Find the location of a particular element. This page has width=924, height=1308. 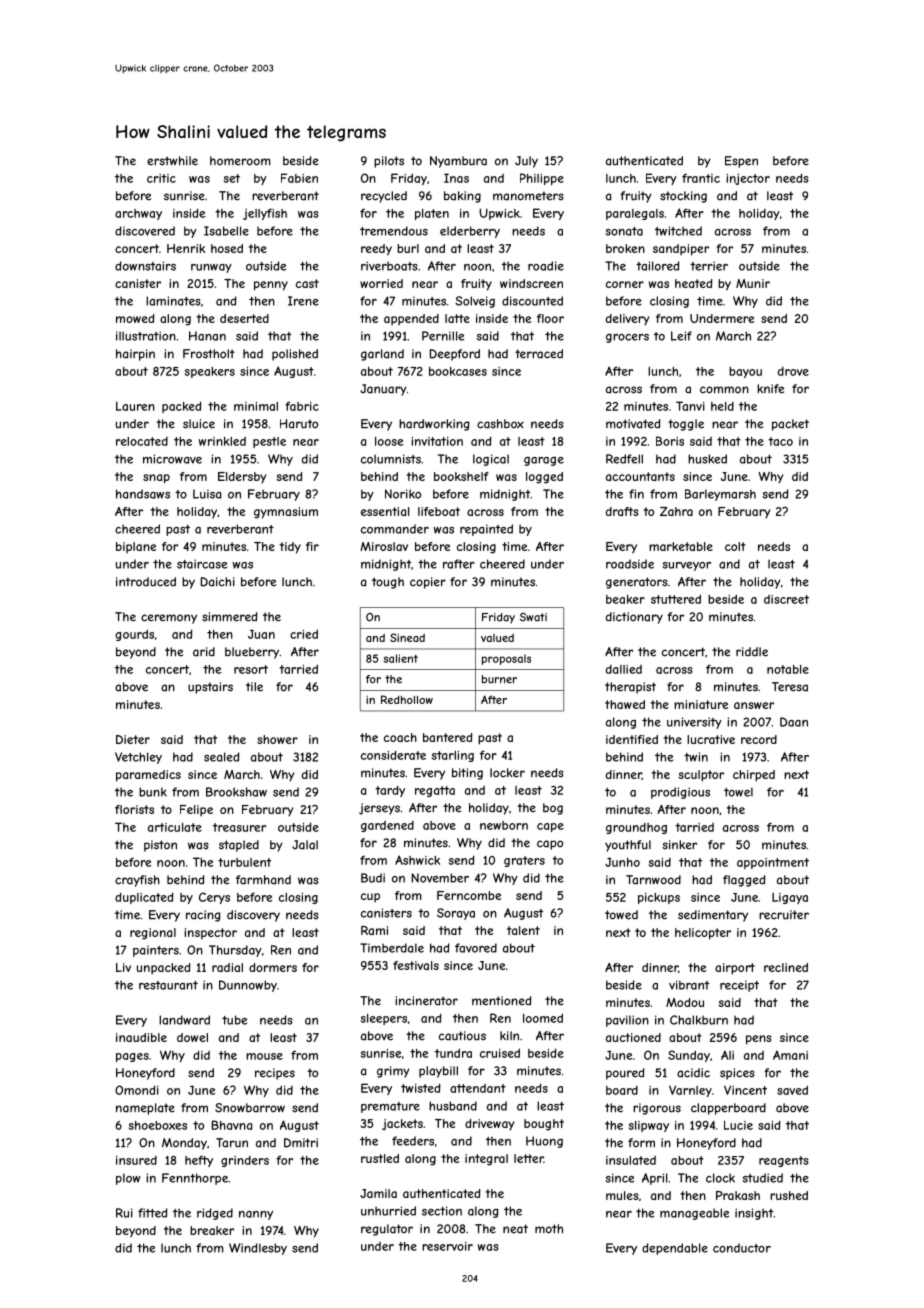

discreet is located at coordinates (786, 599).
